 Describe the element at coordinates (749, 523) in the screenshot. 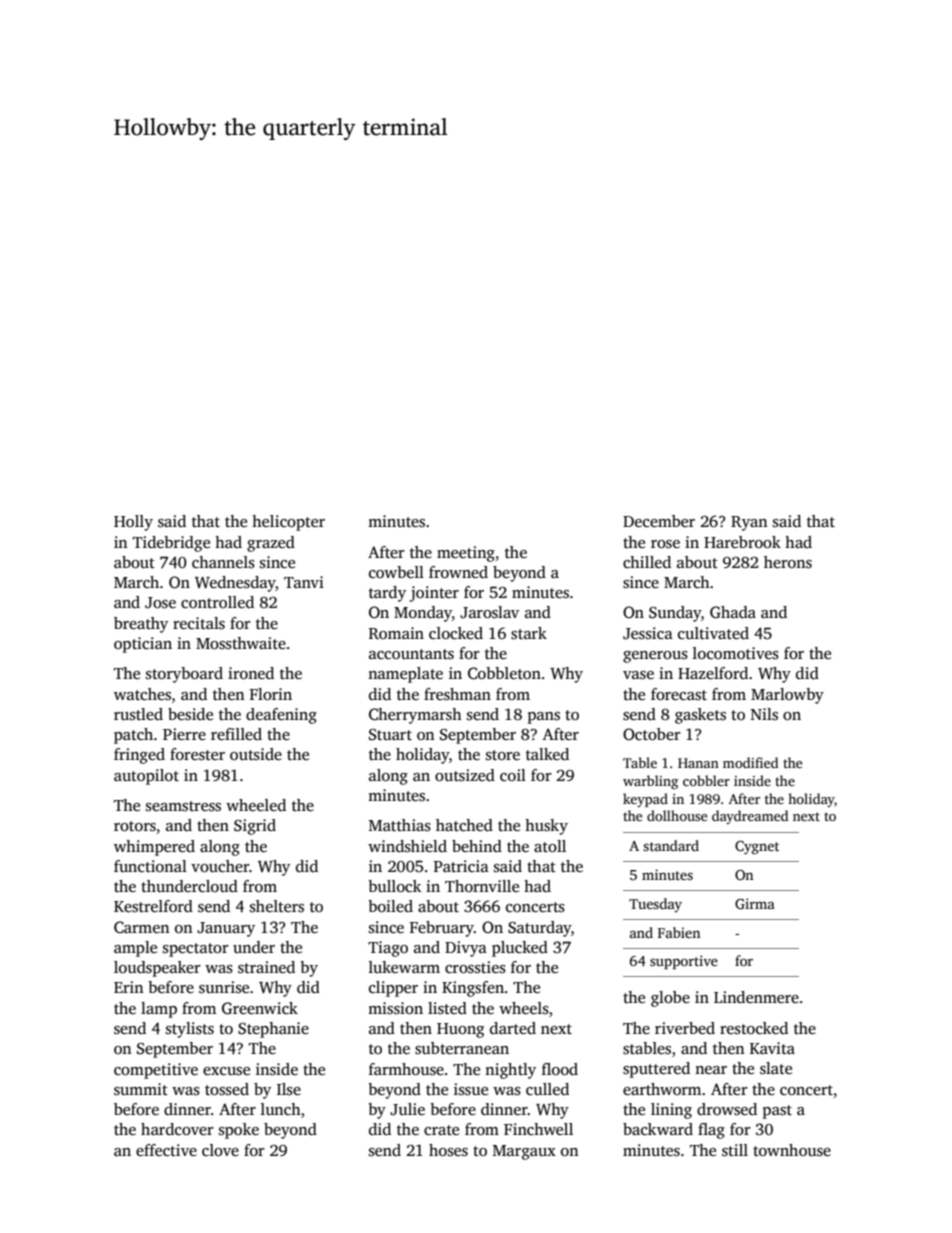

I see `Ryan` at that location.
